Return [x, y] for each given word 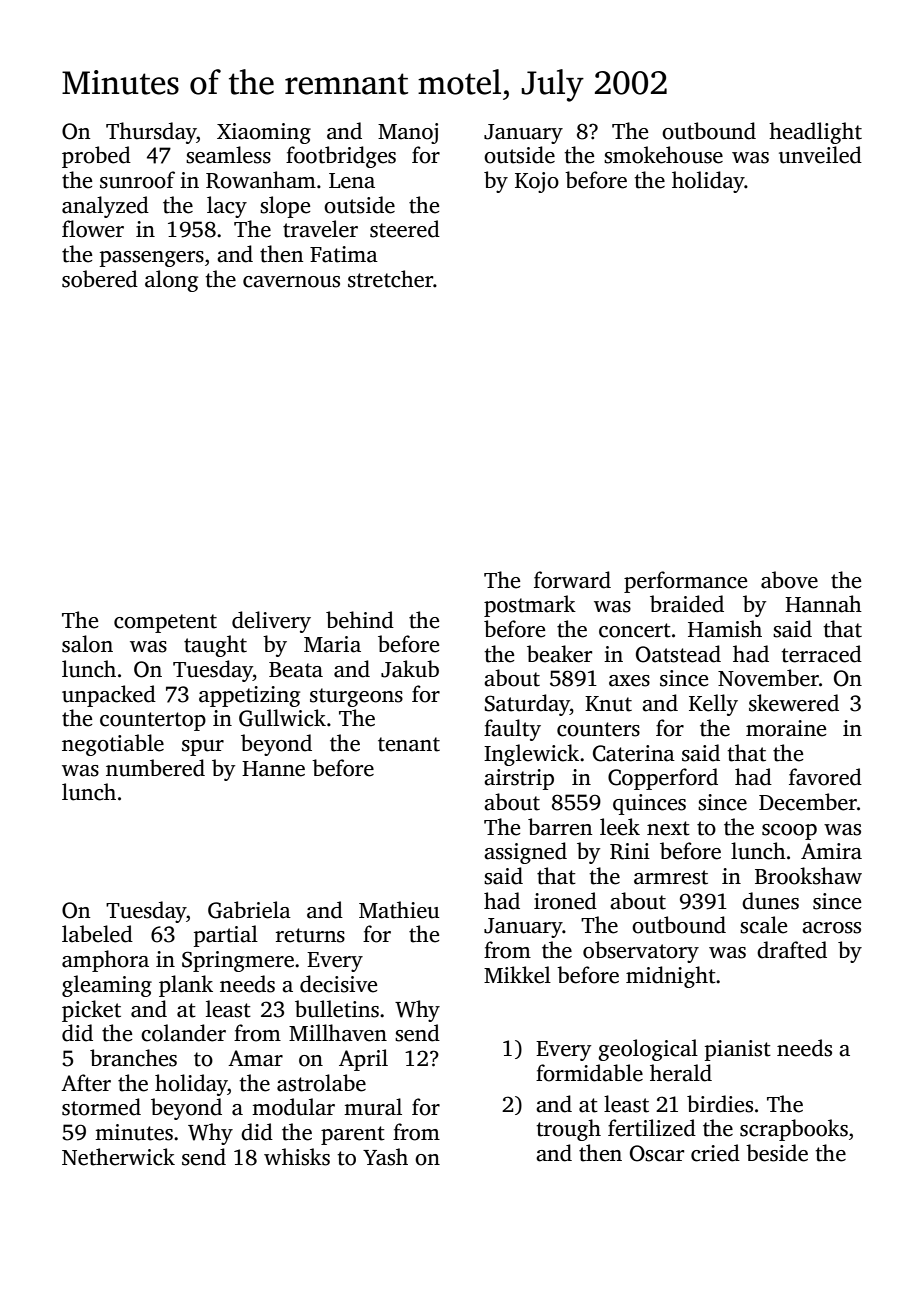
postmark [530, 606]
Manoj [408, 133]
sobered [100, 279]
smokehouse [663, 155]
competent [165, 623]
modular [293, 1107]
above [789, 580]
